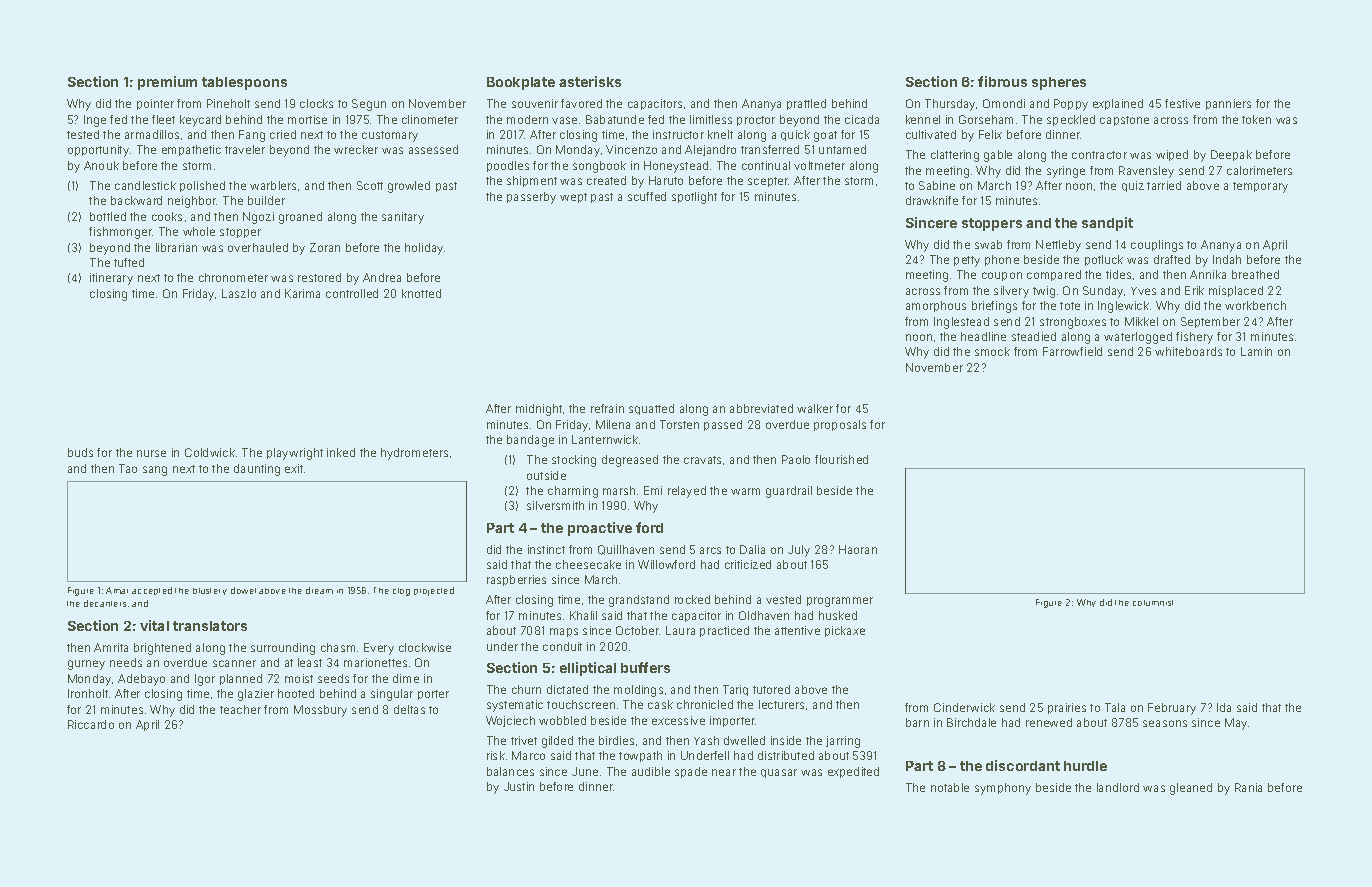 This image has height=887, width=1372. What do you see at coordinates (244, 83) in the image?
I see `tablespoons` at bounding box center [244, 83].
